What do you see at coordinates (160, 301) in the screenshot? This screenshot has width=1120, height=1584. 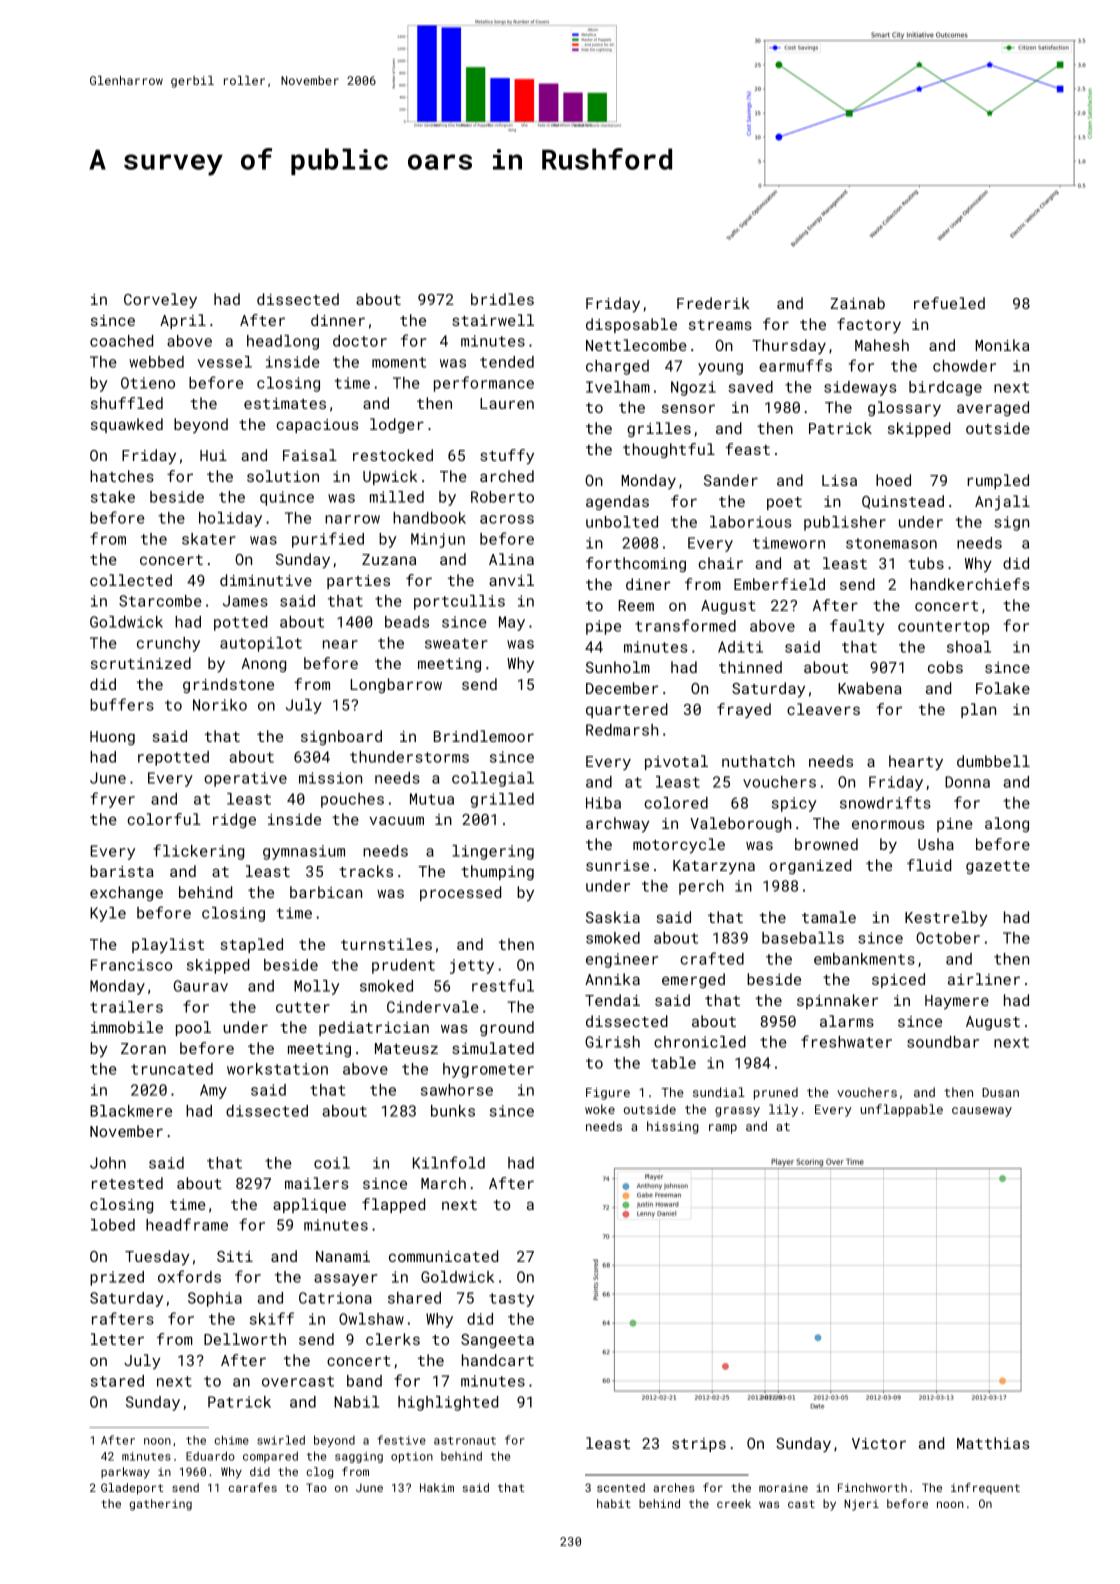 I see `Corveley` at bounding box center [160, 301].
